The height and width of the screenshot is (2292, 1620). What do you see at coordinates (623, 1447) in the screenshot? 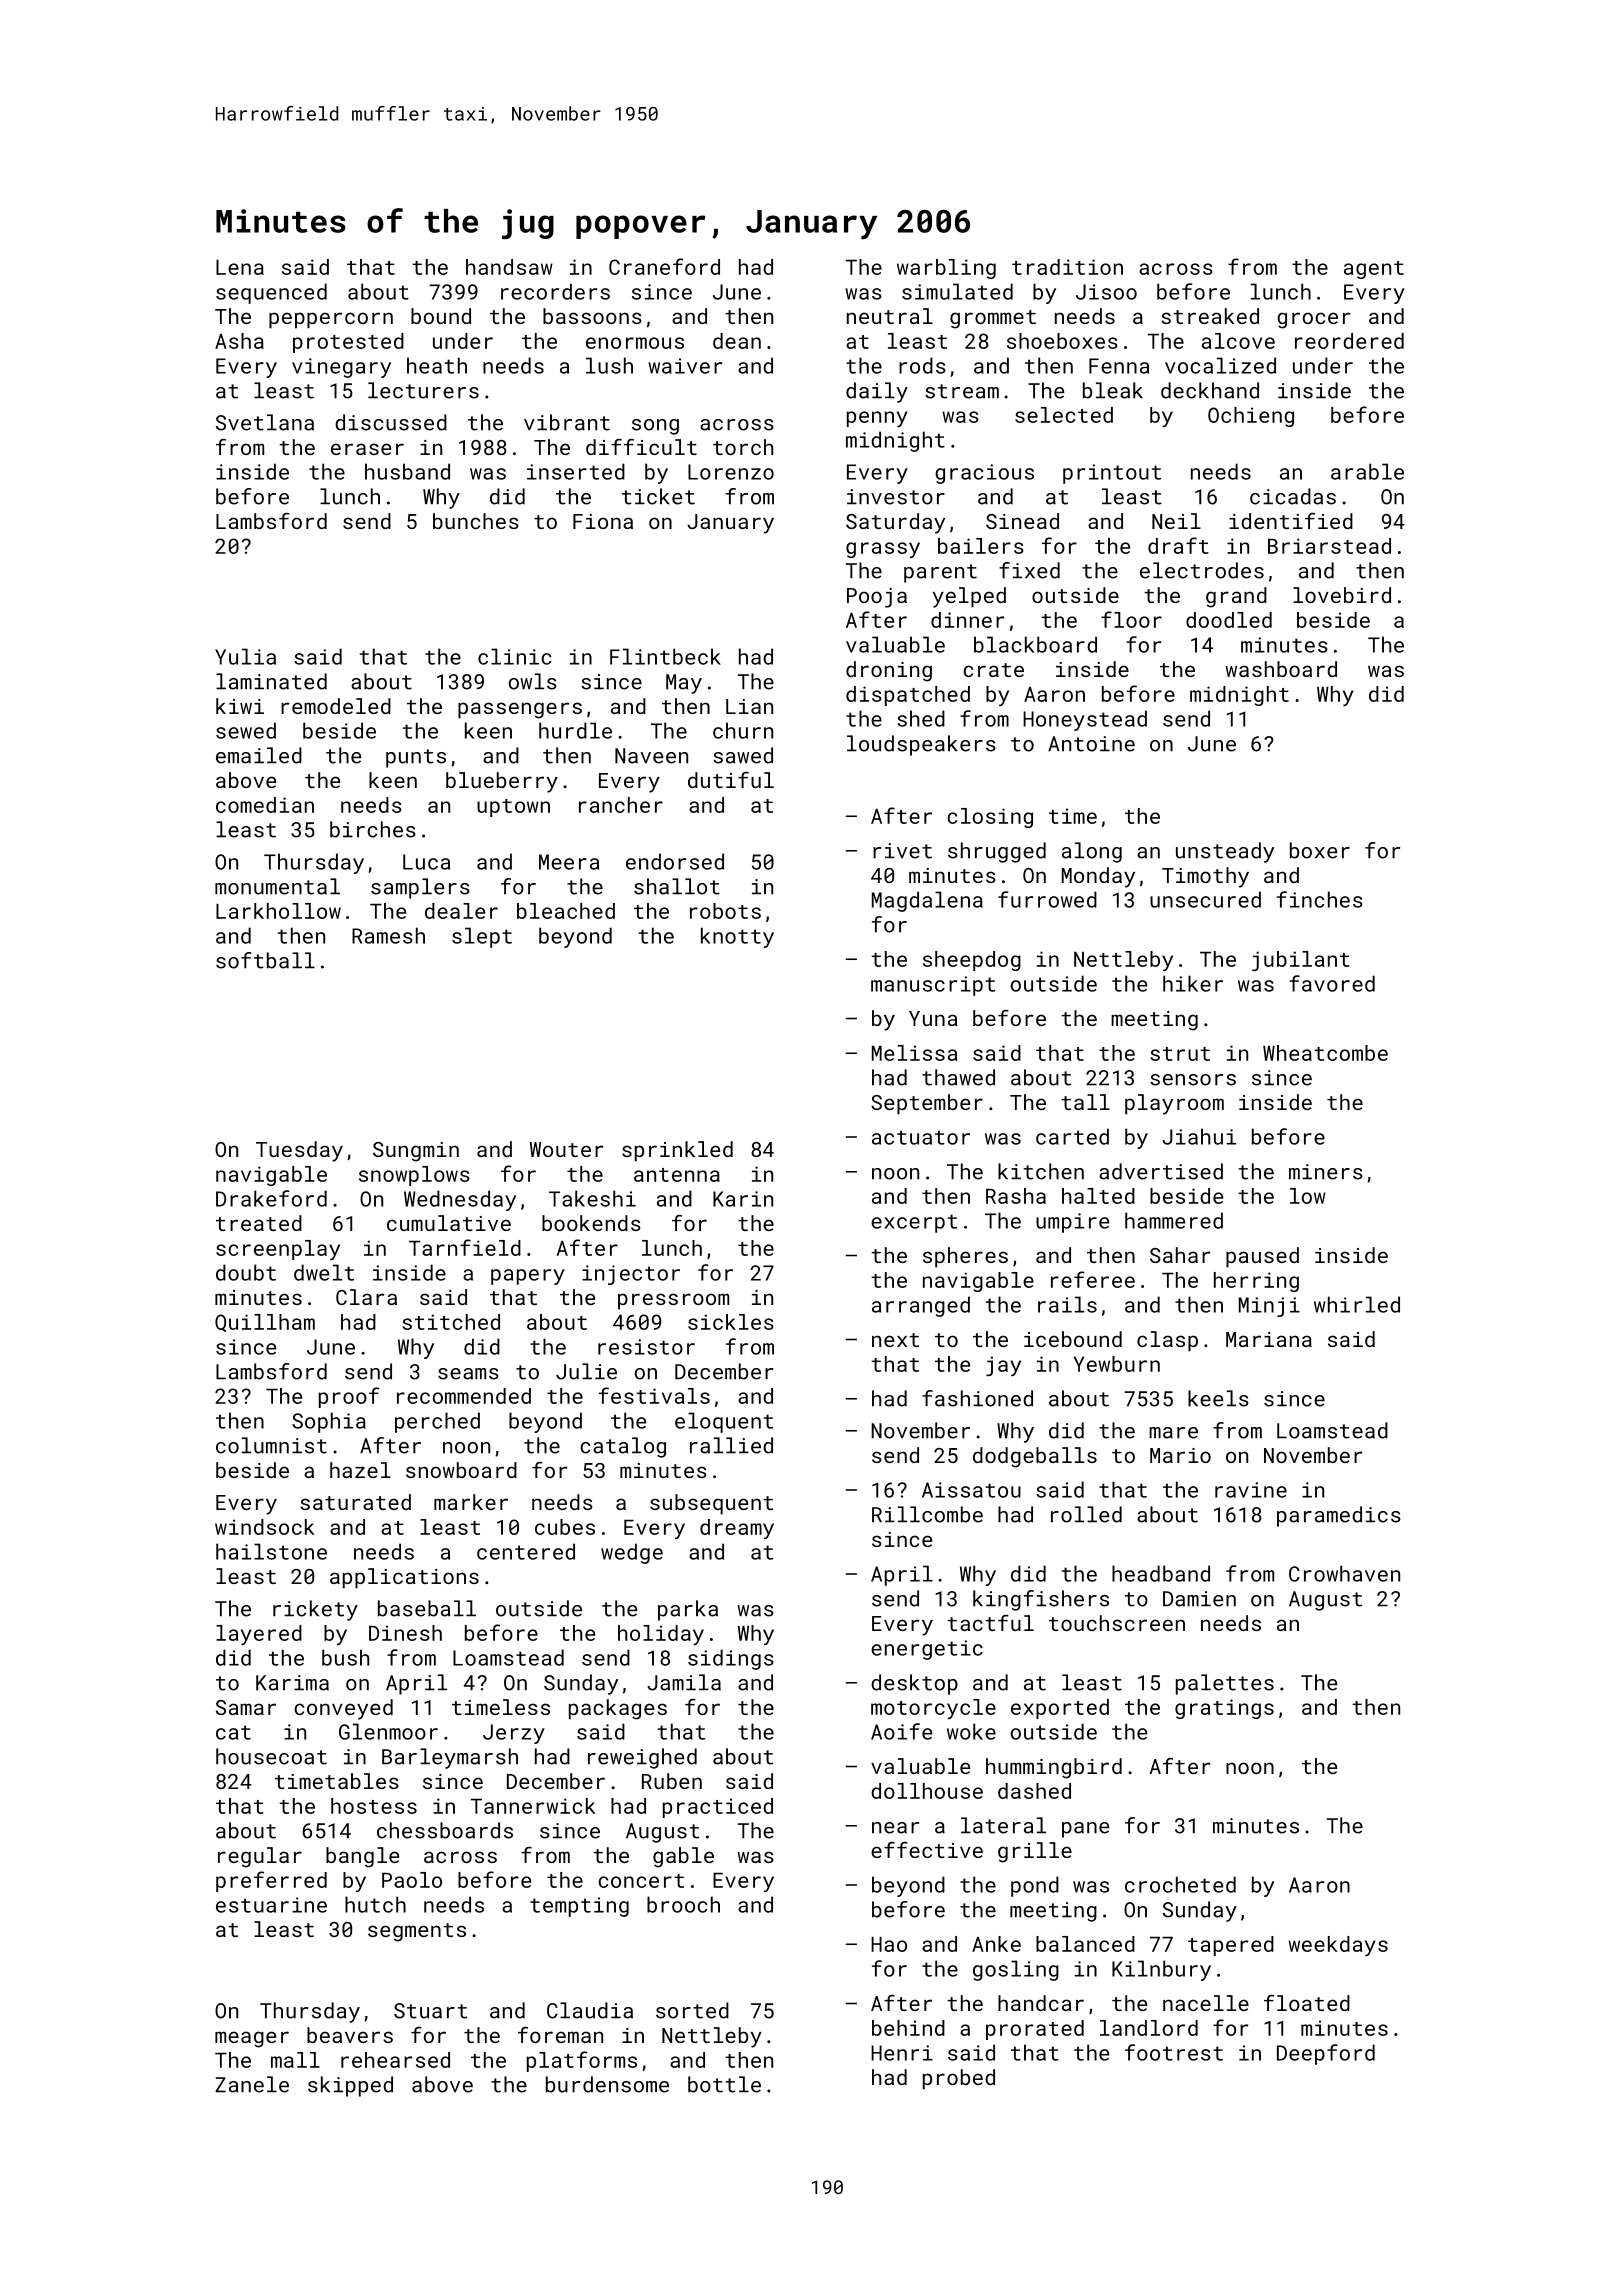
I see `catalog` at bounding box center [623, 1447].
